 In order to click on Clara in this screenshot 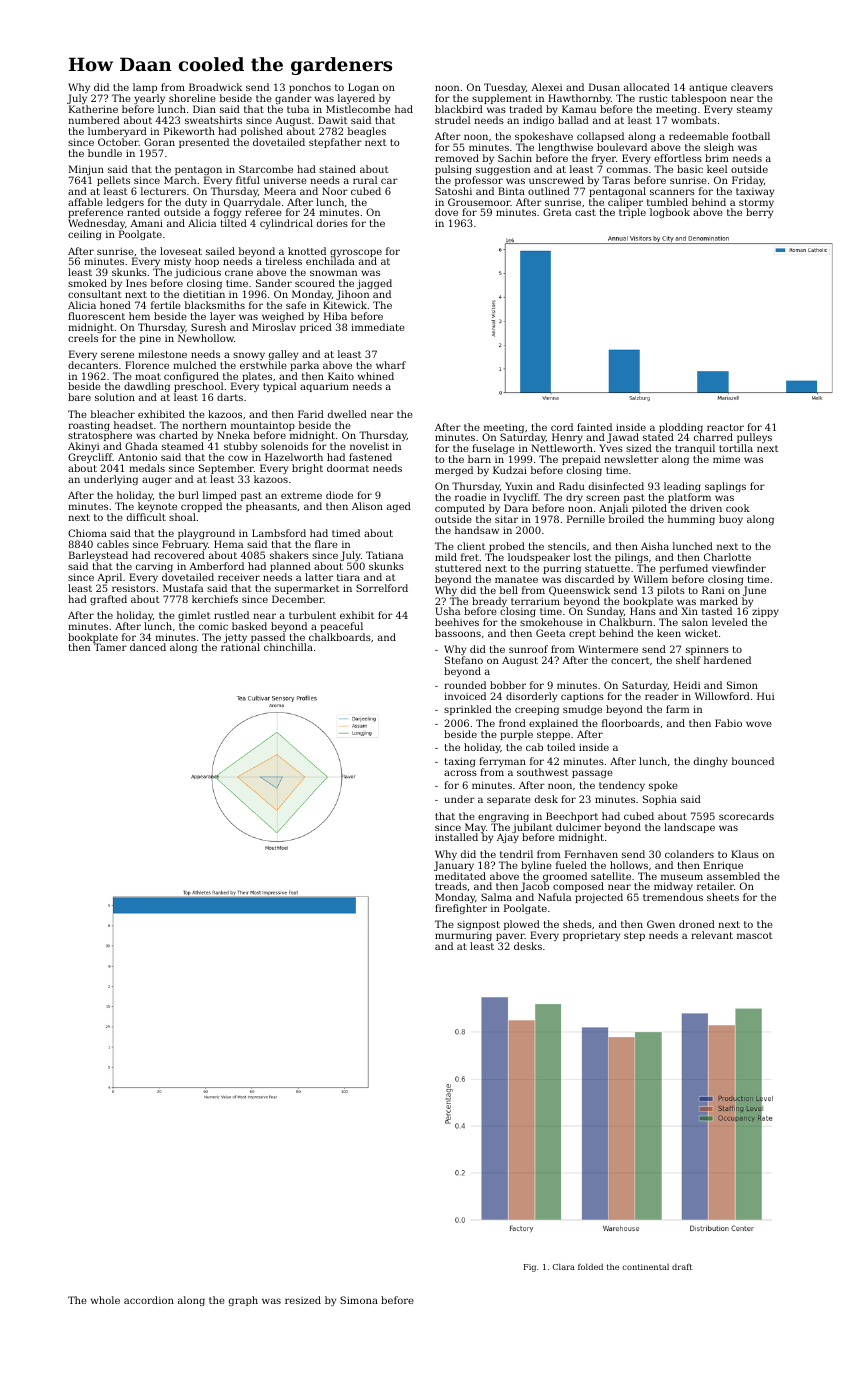, I will do `click(564, 1266)`.
